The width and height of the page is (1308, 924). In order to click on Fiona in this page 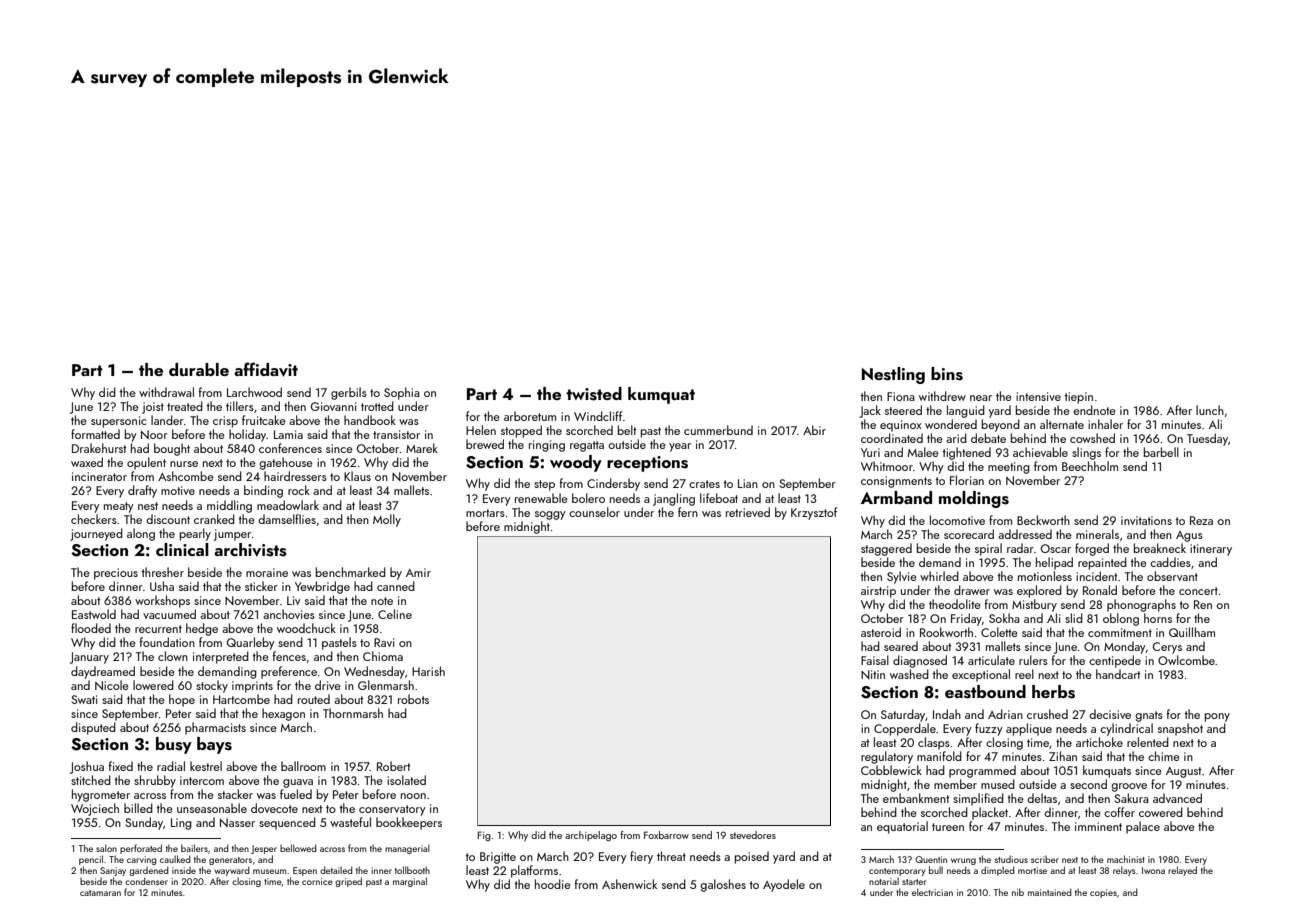, I will do `click(901, 396)`.
